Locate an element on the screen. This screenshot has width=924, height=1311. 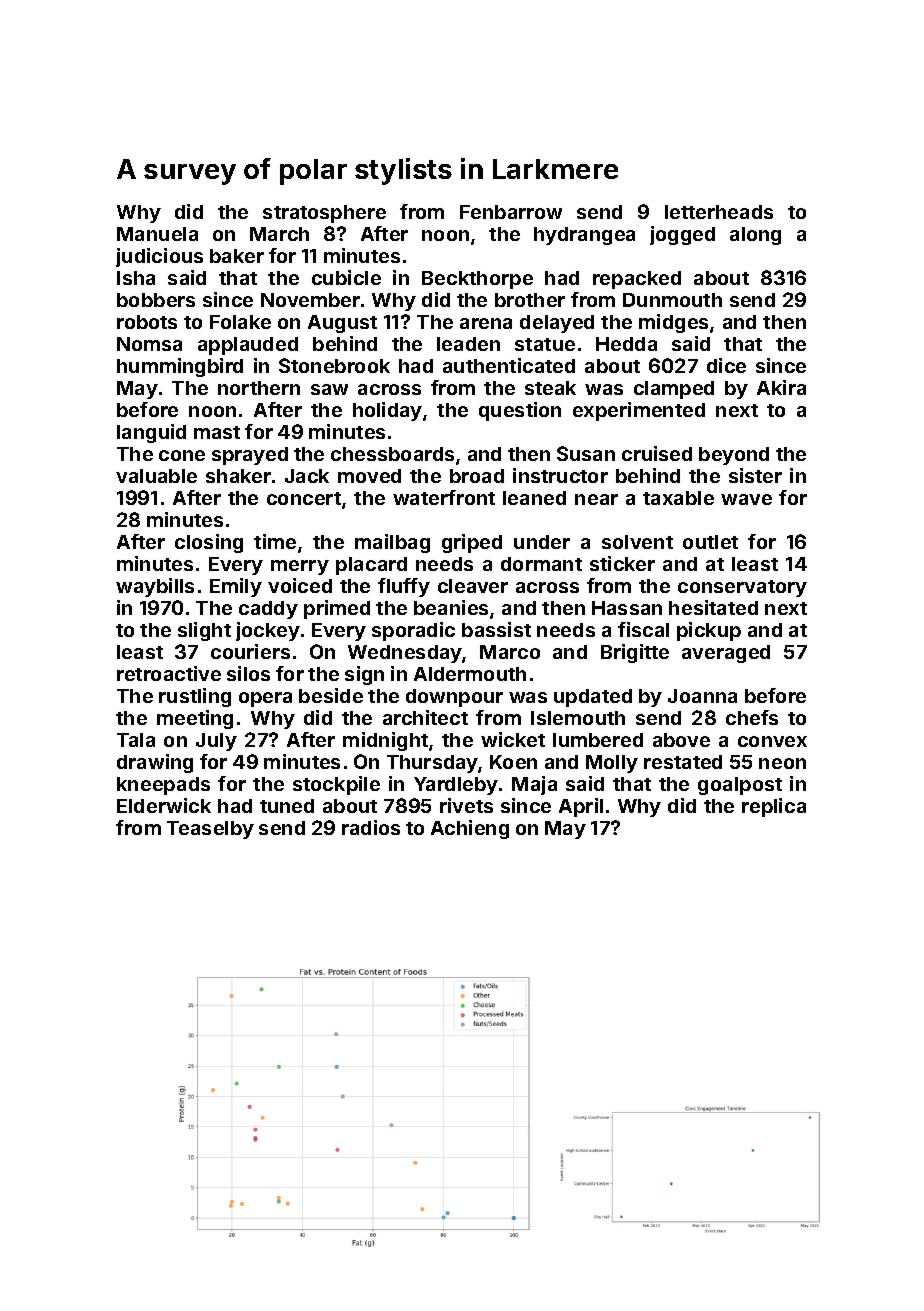
wicket is located at coordinates (513, 739).
